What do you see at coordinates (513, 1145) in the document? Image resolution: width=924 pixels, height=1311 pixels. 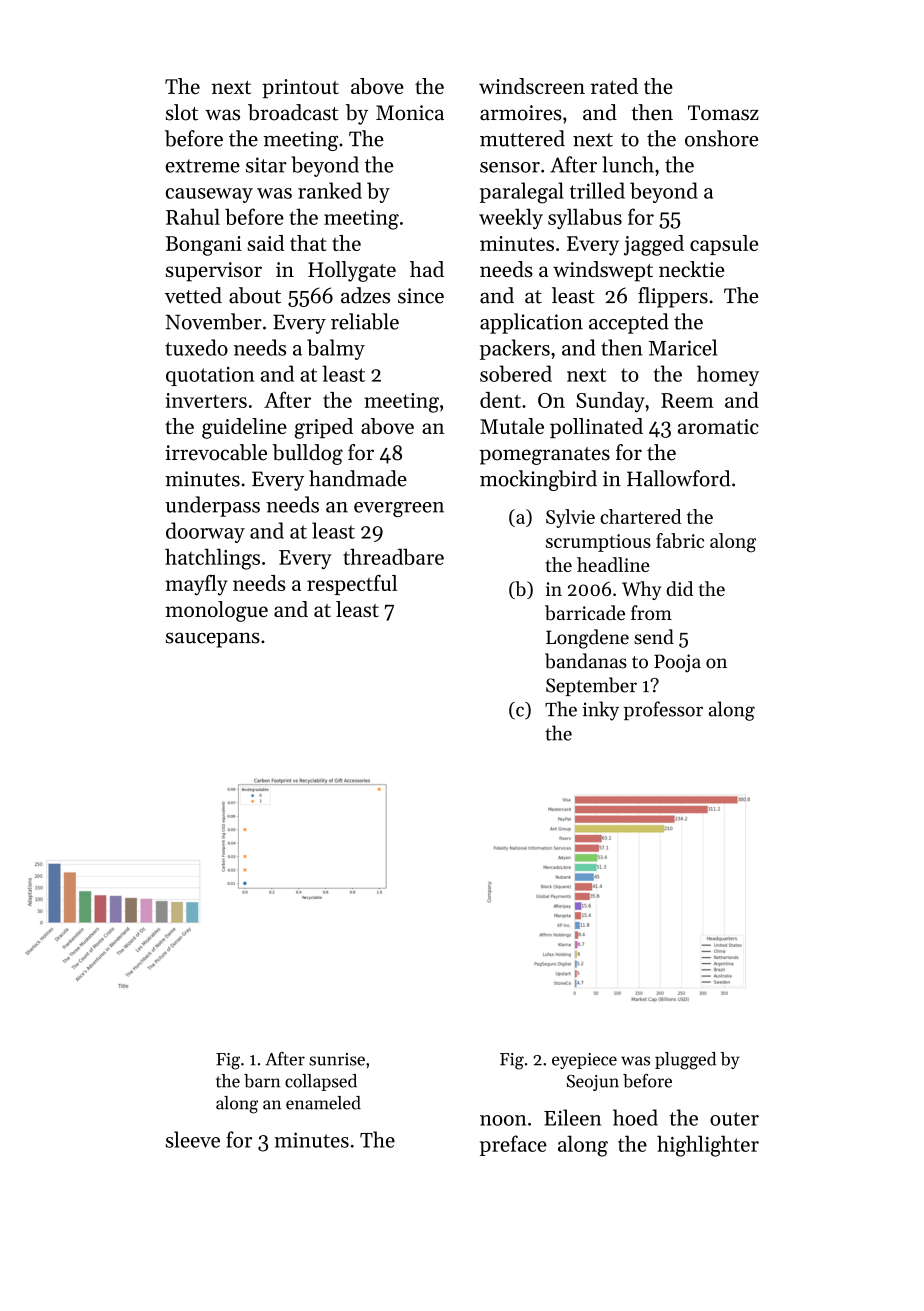 I see `preface` at bounding box center [513, 1145].
